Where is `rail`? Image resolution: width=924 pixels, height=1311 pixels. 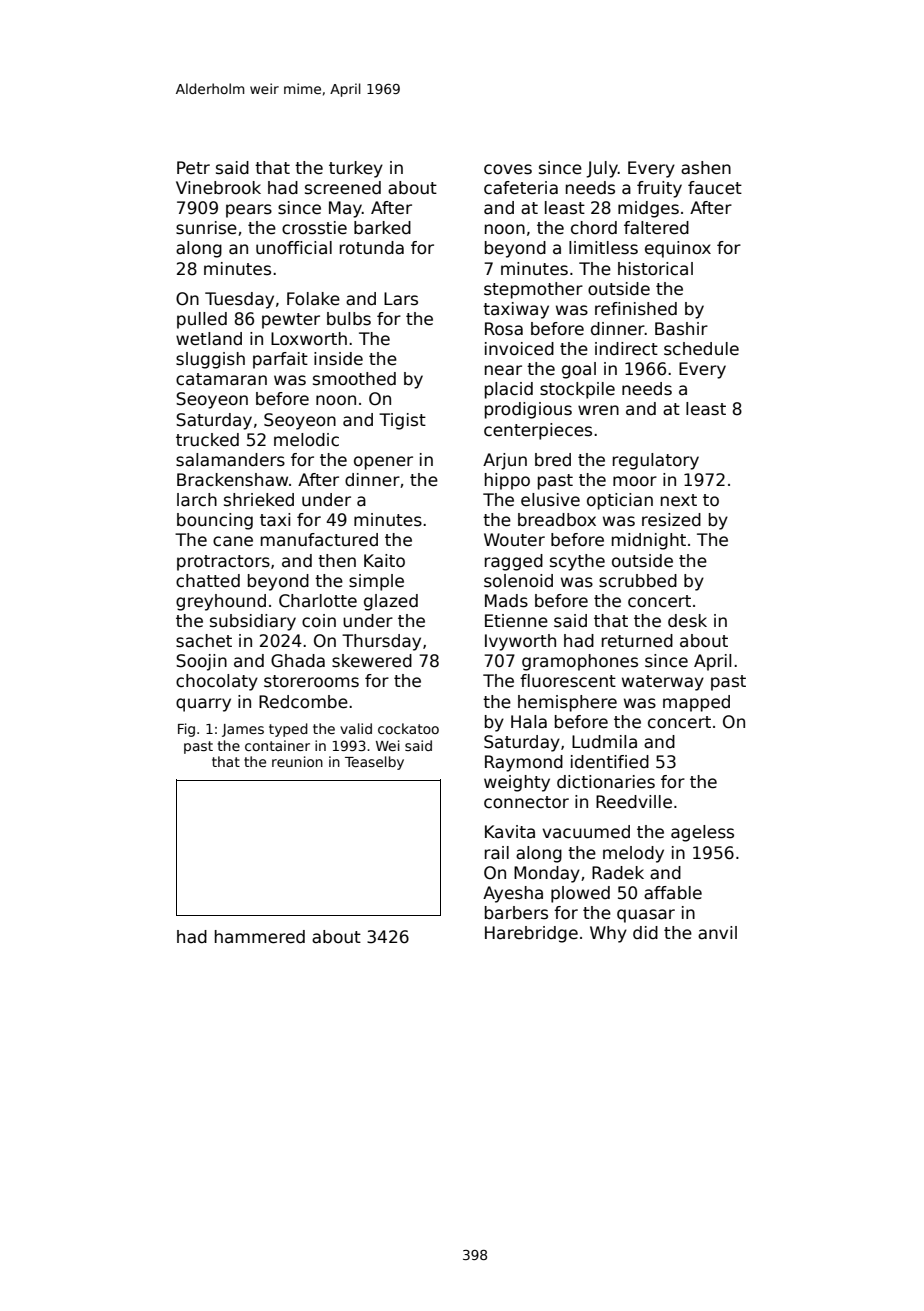 rail is located at coordinates (497, 853).
